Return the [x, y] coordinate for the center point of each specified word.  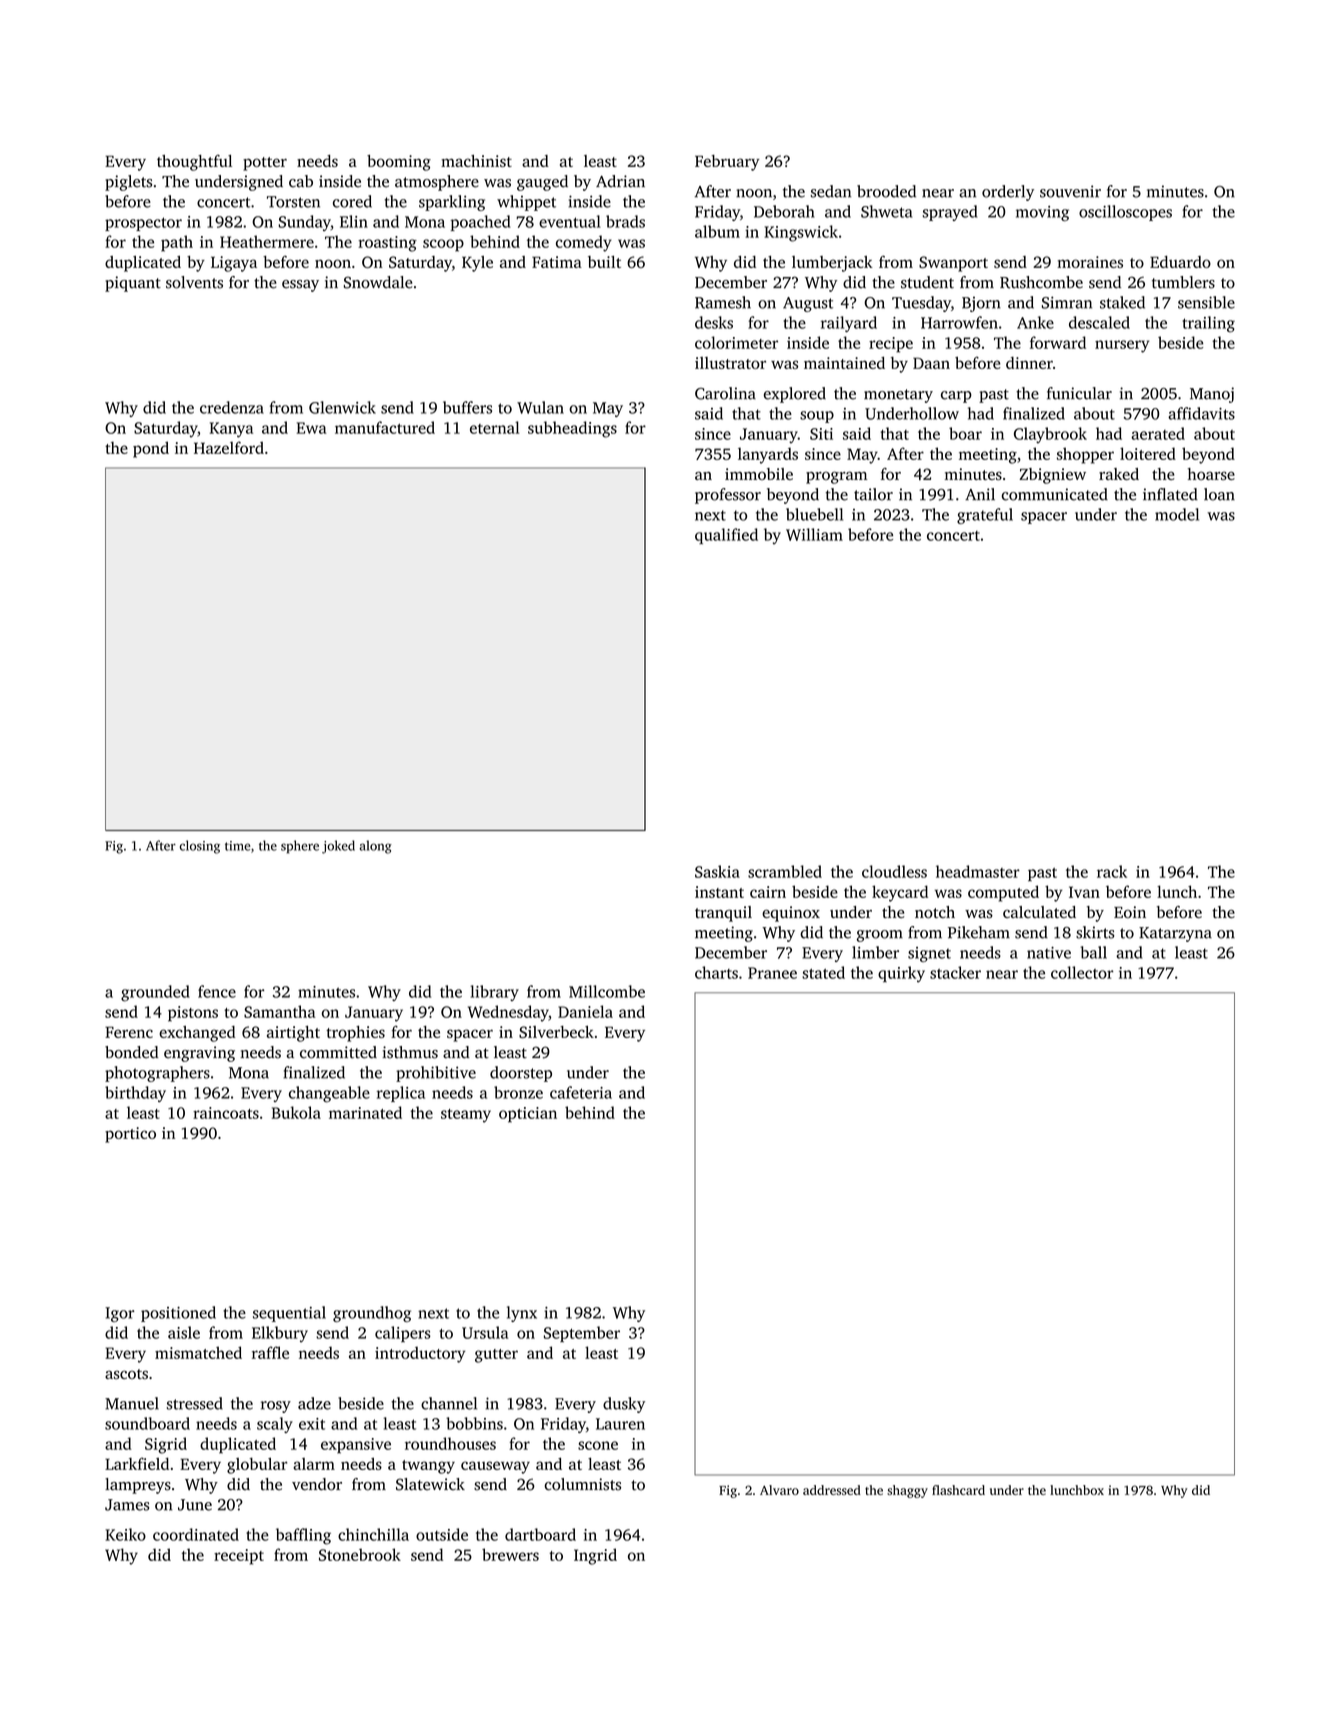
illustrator [730, 363]
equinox [791, 914]
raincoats [226, 1113]
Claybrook [1050, 435]
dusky [624, 1405]
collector [1082, 972]
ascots [126, 1374]
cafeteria [581, 1092]
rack [1112, 871]
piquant [133, 284]
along [375, 847]
